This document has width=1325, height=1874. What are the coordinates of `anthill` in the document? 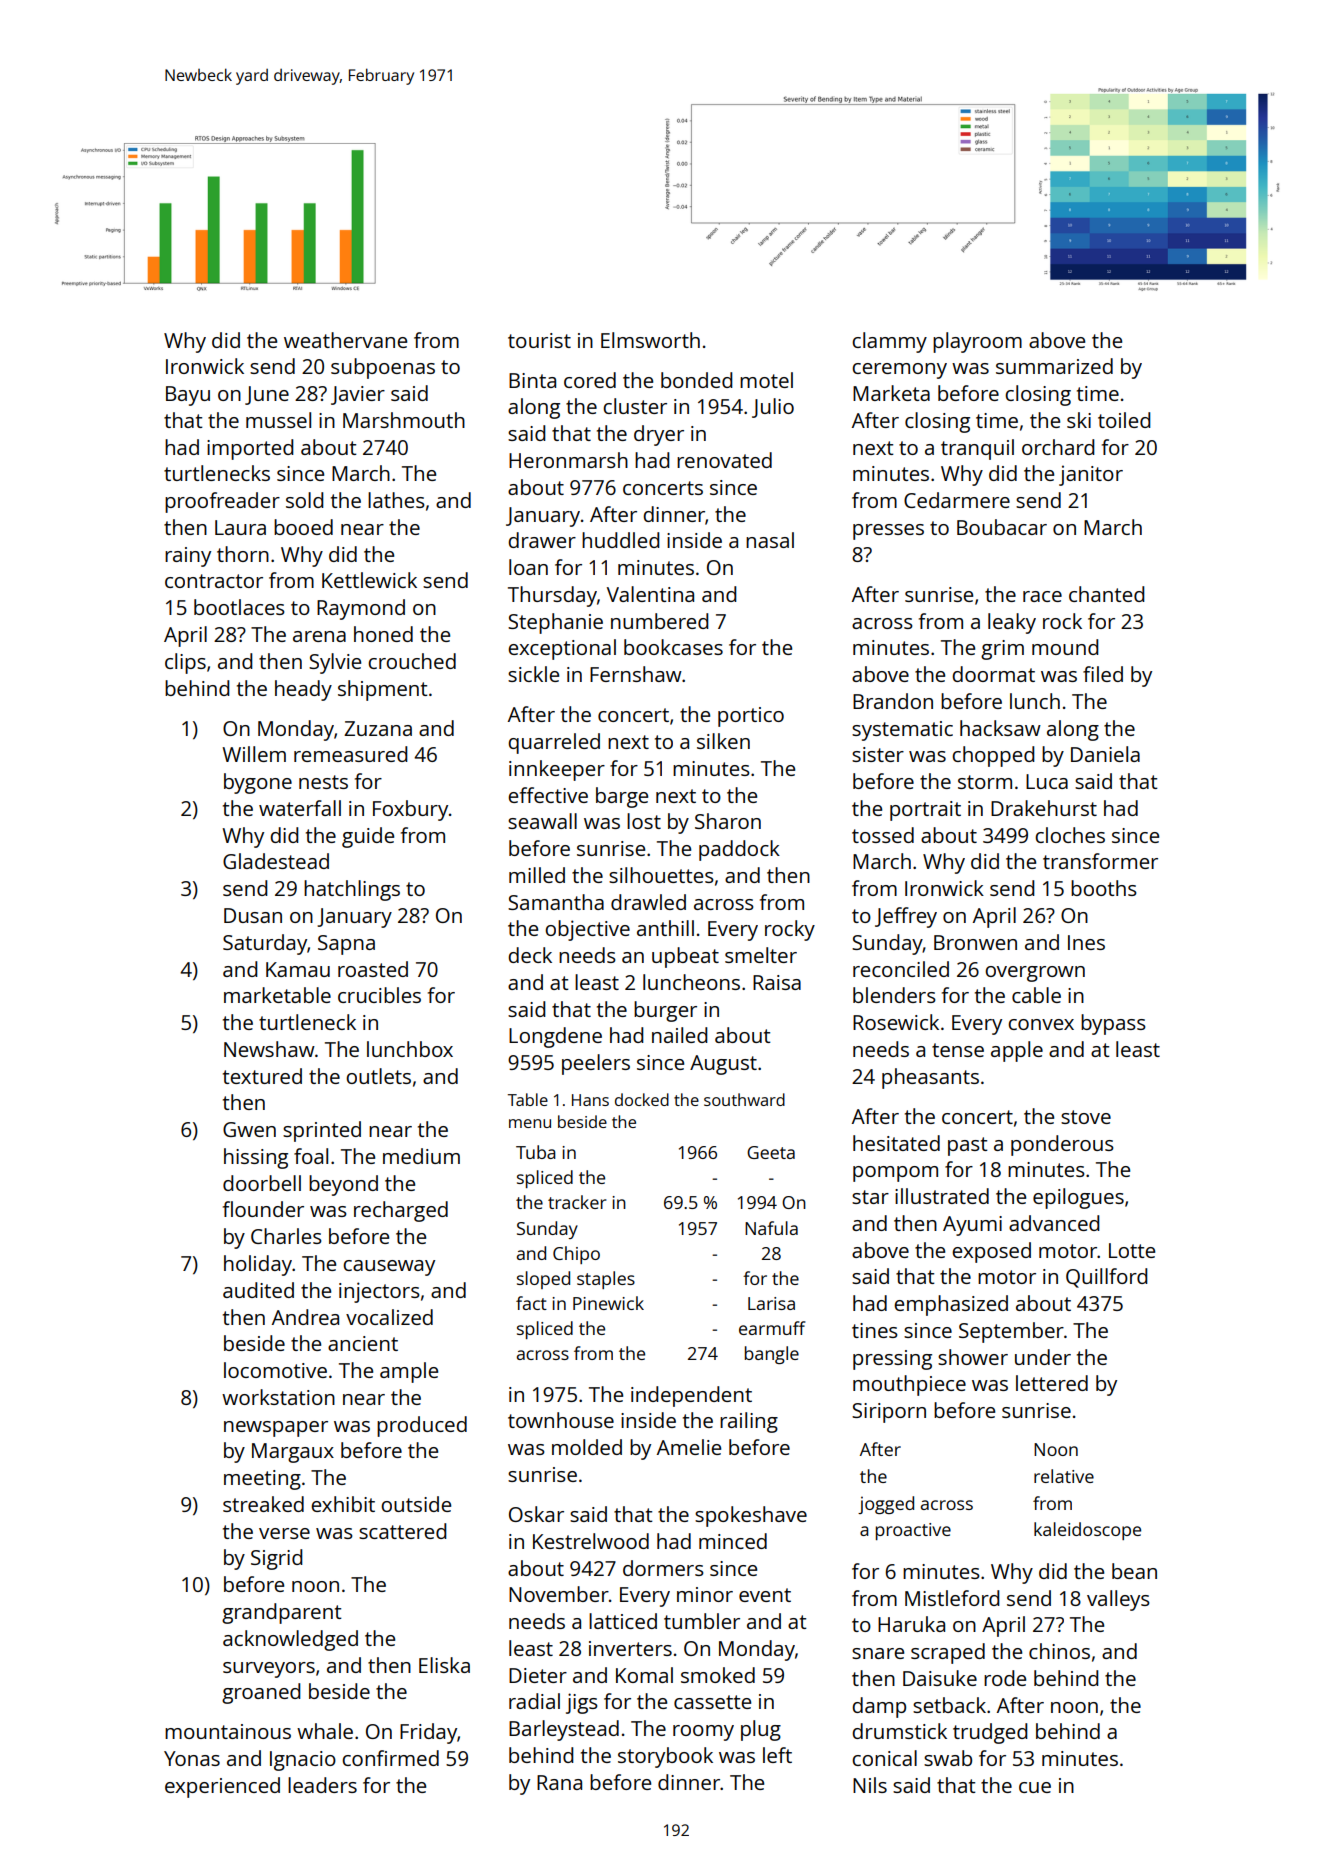 It's located at (665, 928).
